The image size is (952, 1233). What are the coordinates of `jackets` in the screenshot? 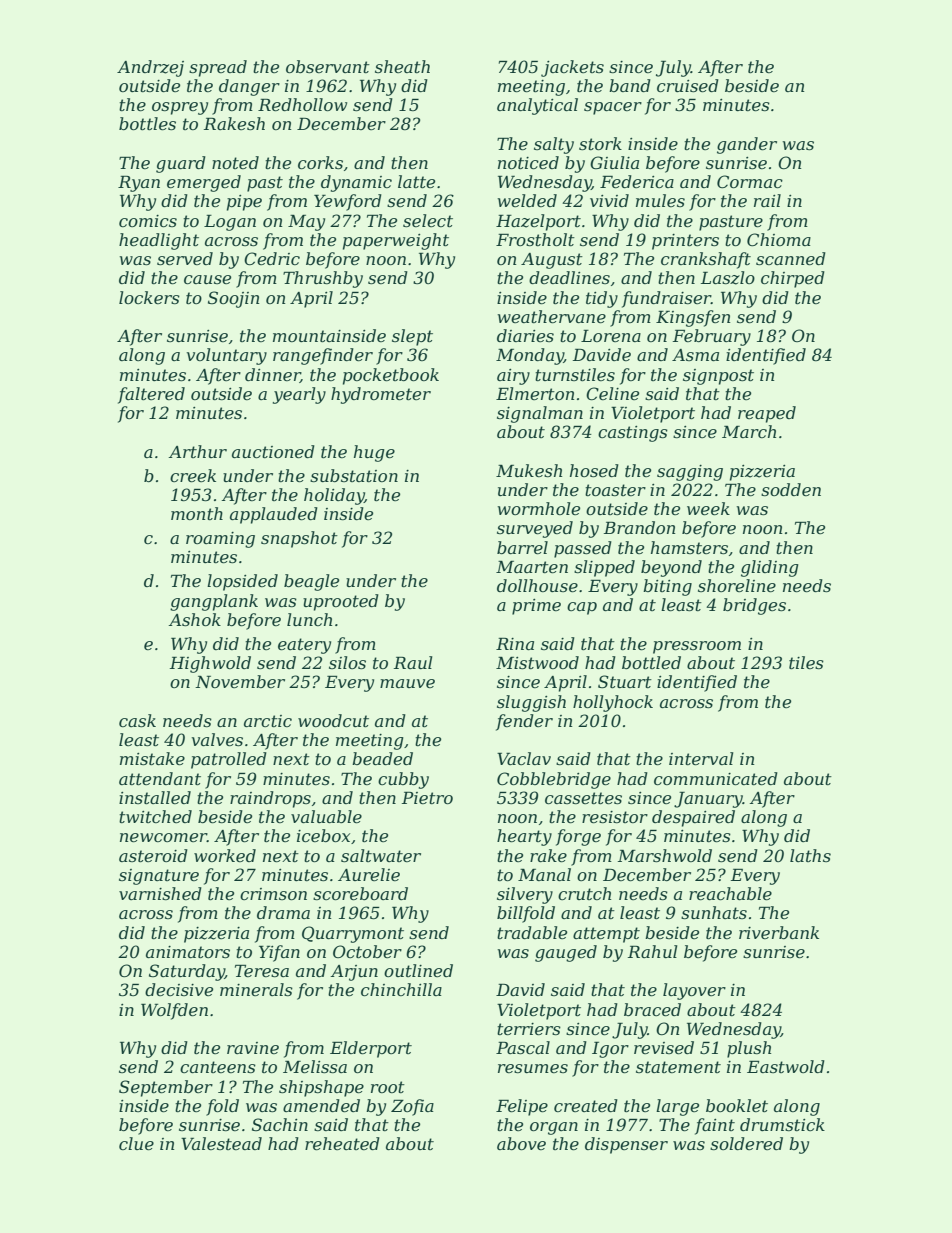 It's located at (572, 68).
